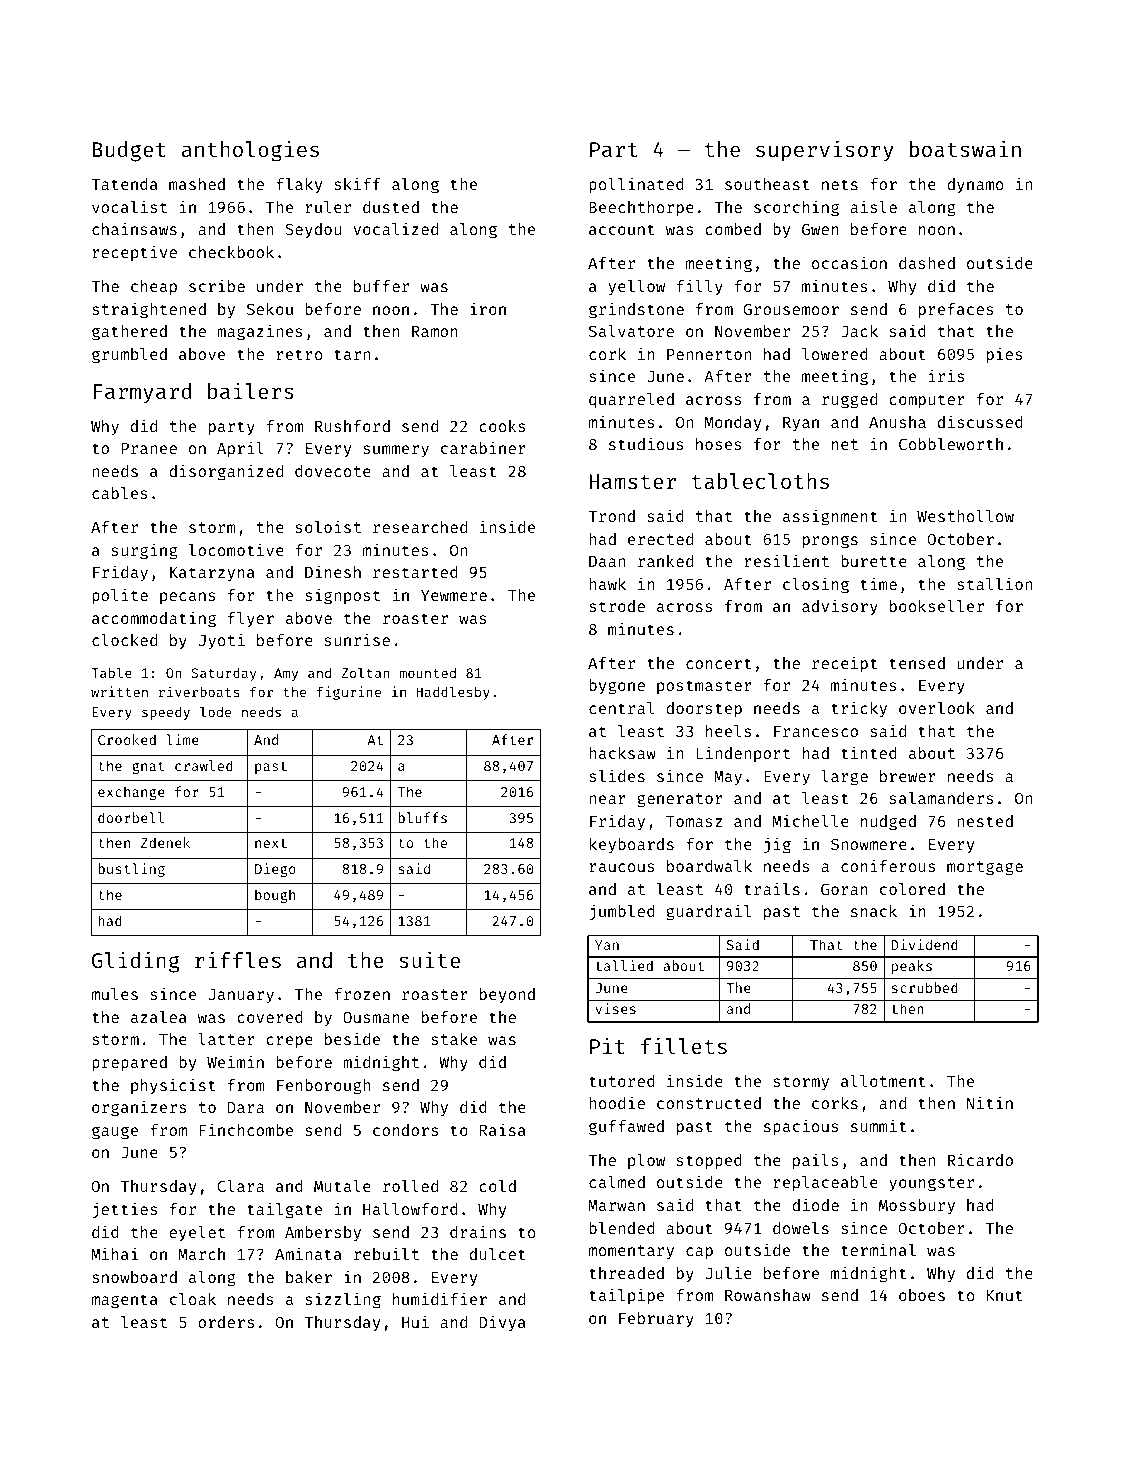 The width and height of the screenshot is (1129, 1461). What do you see at coordinates (684, 1045) in the screenshot?
I see `fillets` at bounding box center [684, 1045].
